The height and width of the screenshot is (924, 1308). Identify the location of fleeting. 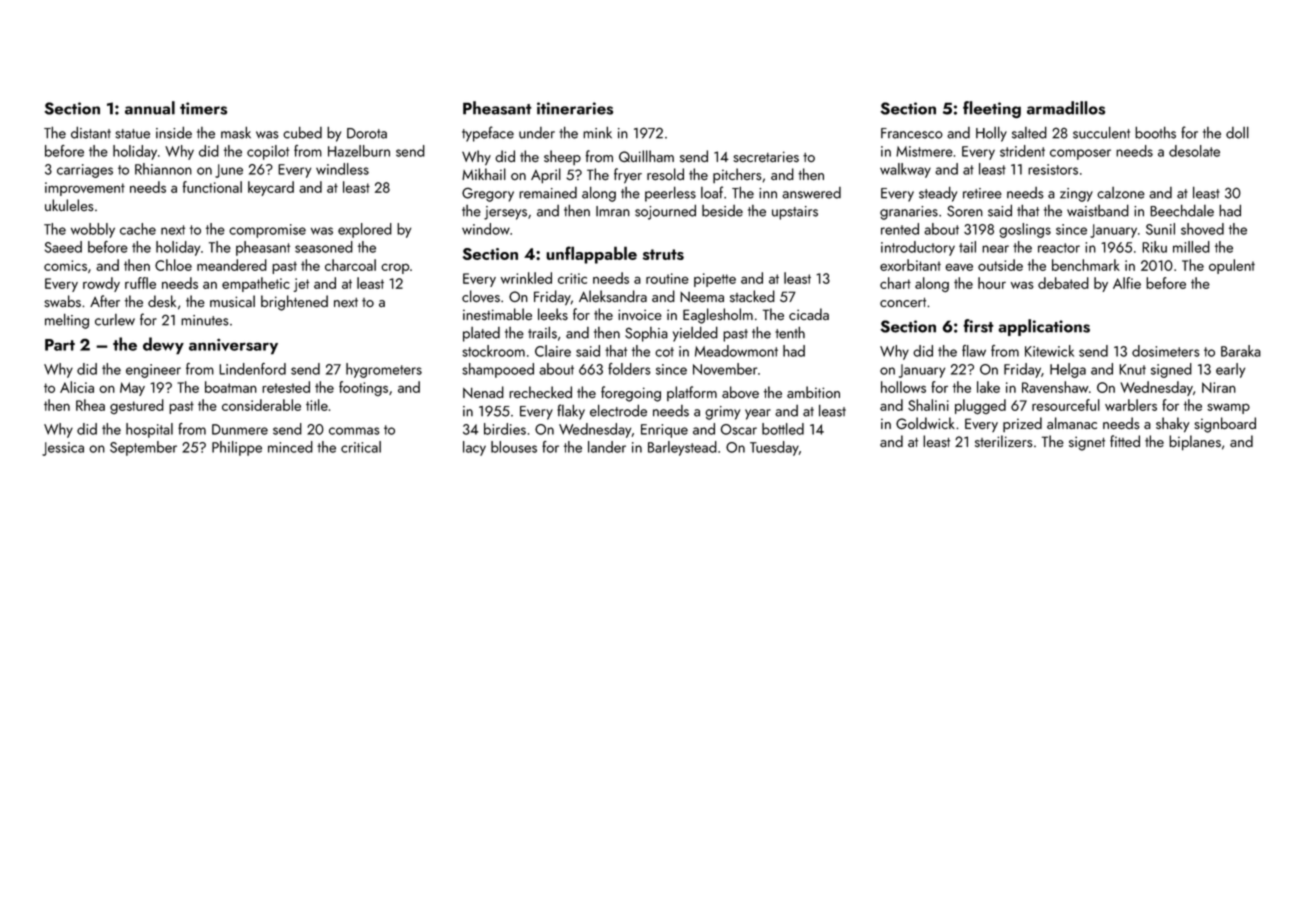
(992, 109).
